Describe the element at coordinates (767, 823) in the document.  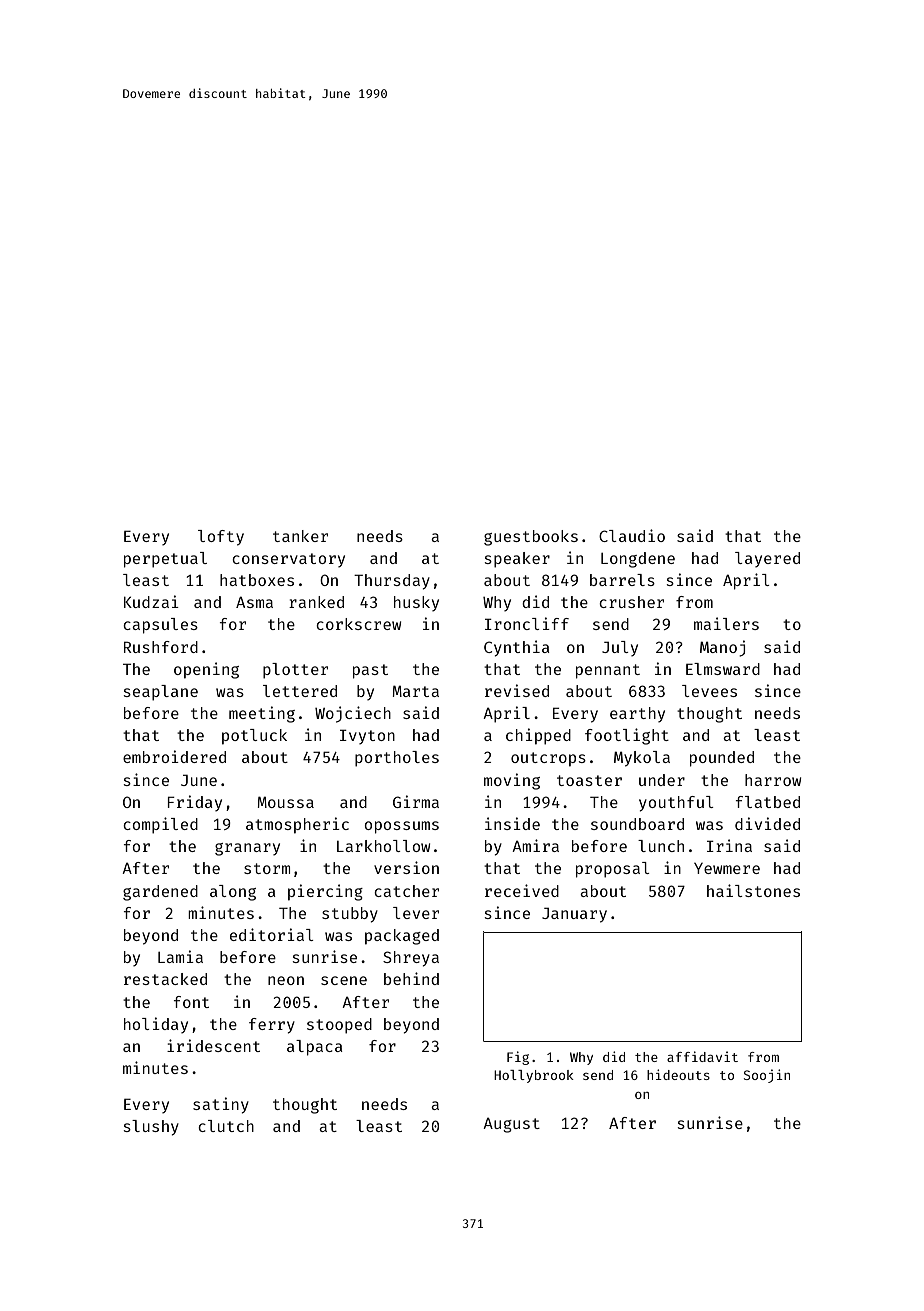
I see `divided` at that location.
